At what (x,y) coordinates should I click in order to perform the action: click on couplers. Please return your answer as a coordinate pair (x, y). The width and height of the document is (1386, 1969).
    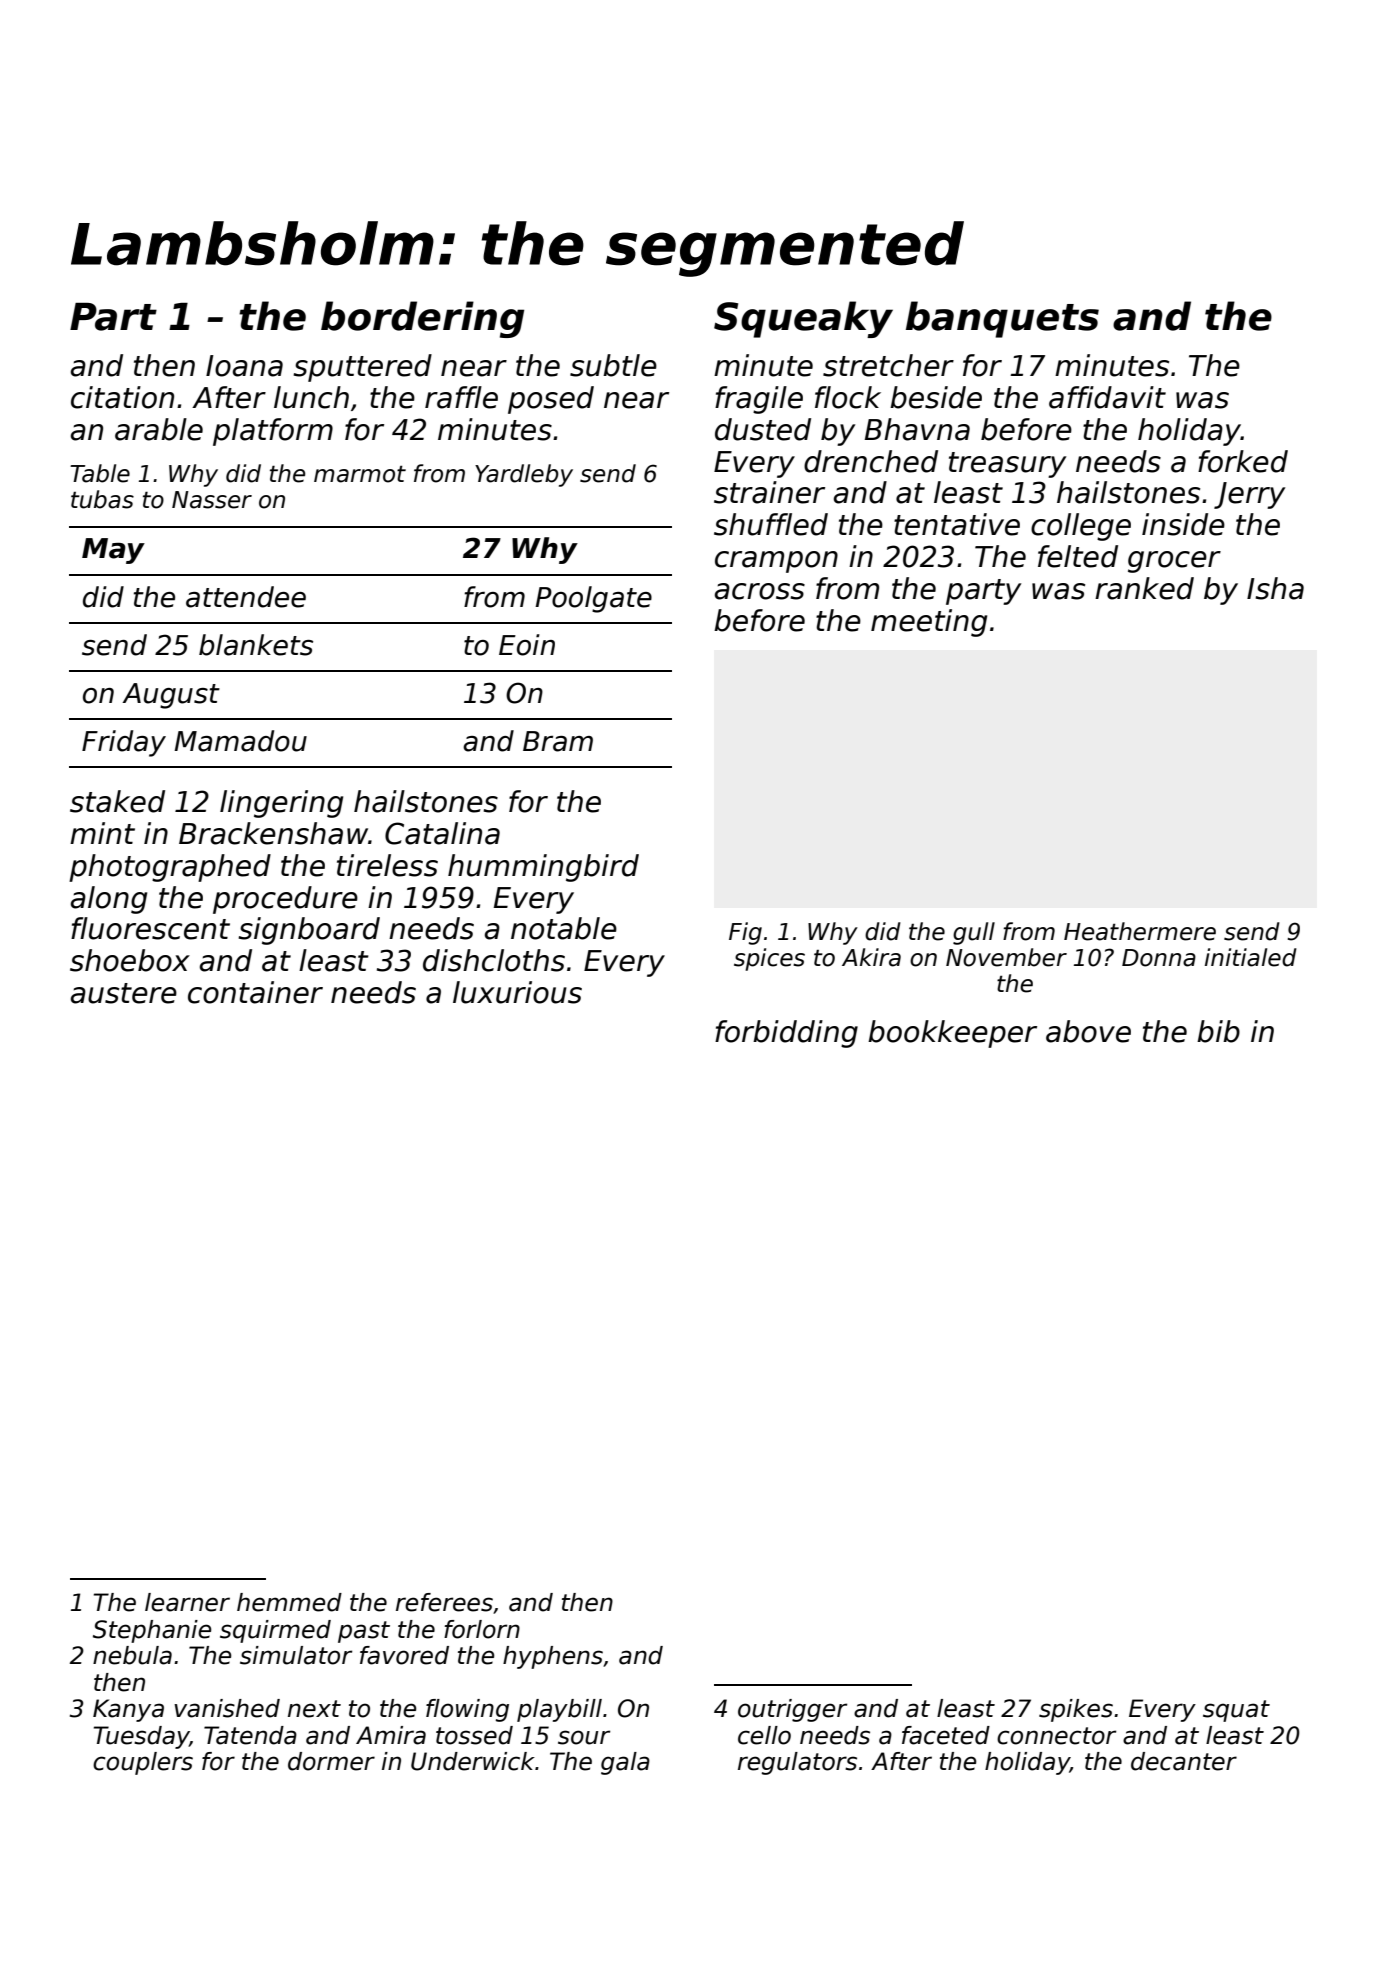
    Looking at the image, I should click on (143, 1763).
